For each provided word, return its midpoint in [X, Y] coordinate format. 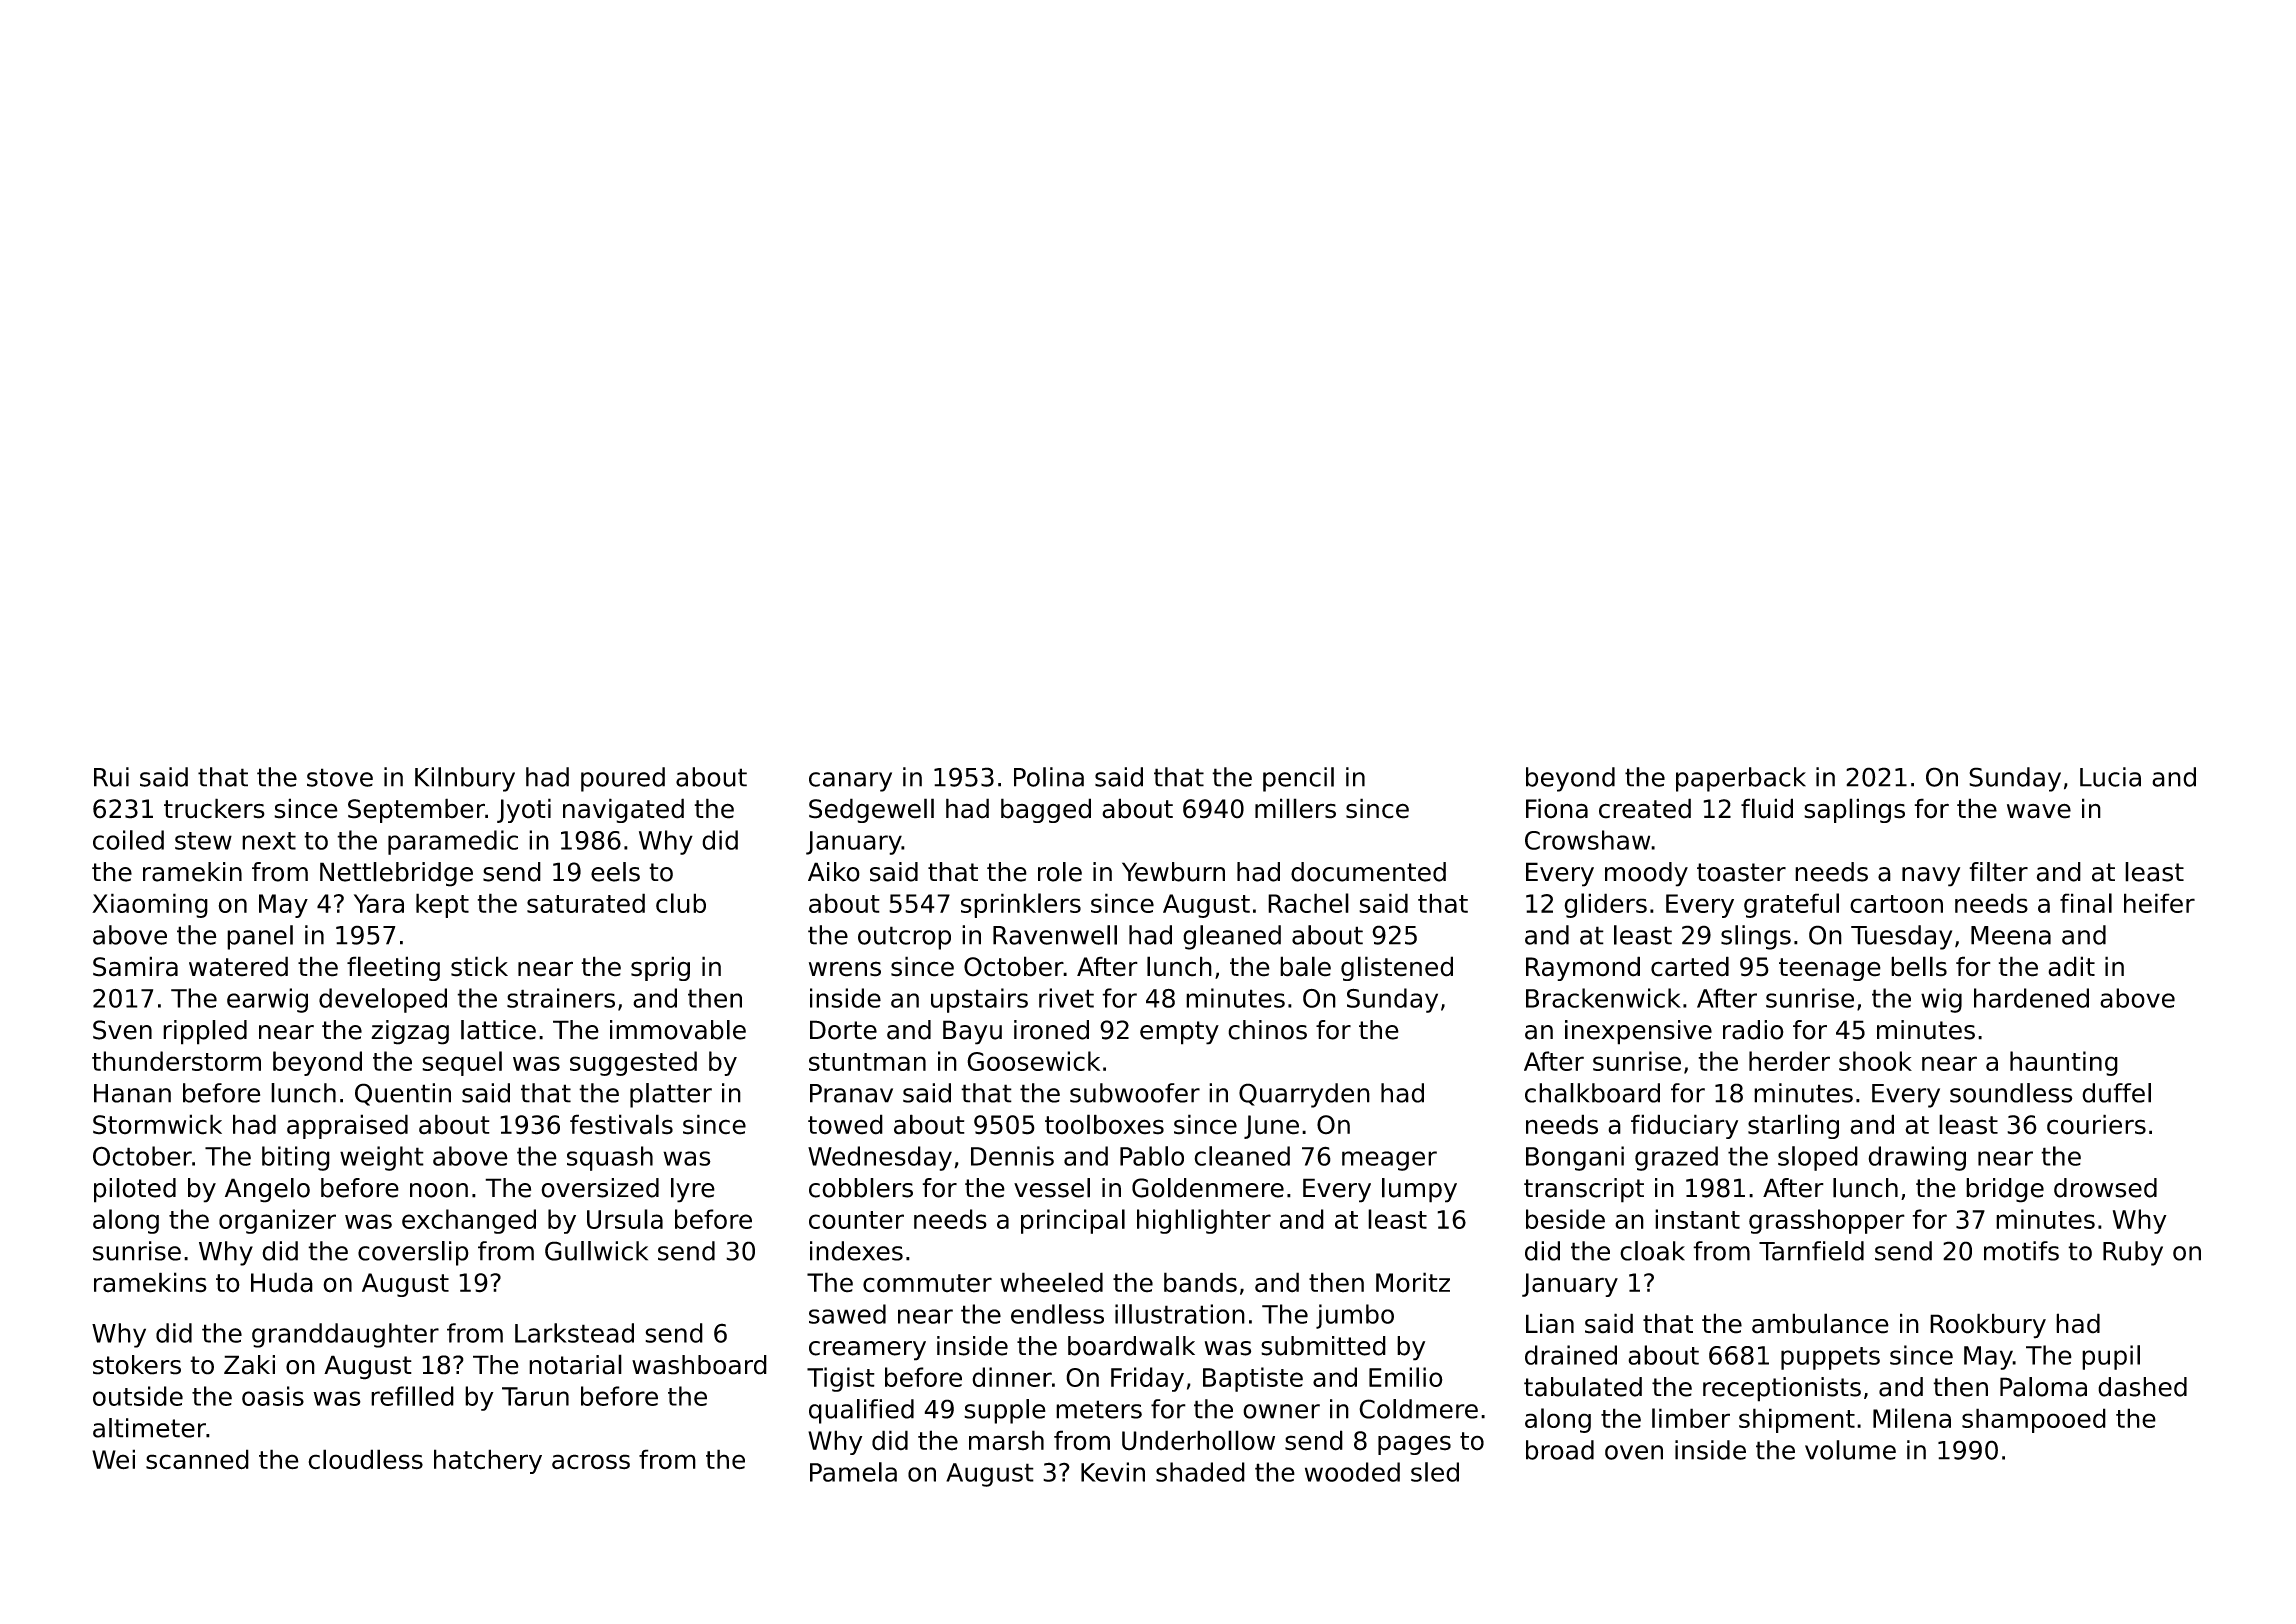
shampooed [2034, 1420]
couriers [2096, 1124]
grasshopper [1827, 1221]
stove [340, 777]
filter [1998, 872]
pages [1414, 1445]
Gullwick [596, 1251]
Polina [1049, 777]
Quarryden [1304, 1095]
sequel [462, 1063]
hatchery [488, 1461]
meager [1389, 1161]
